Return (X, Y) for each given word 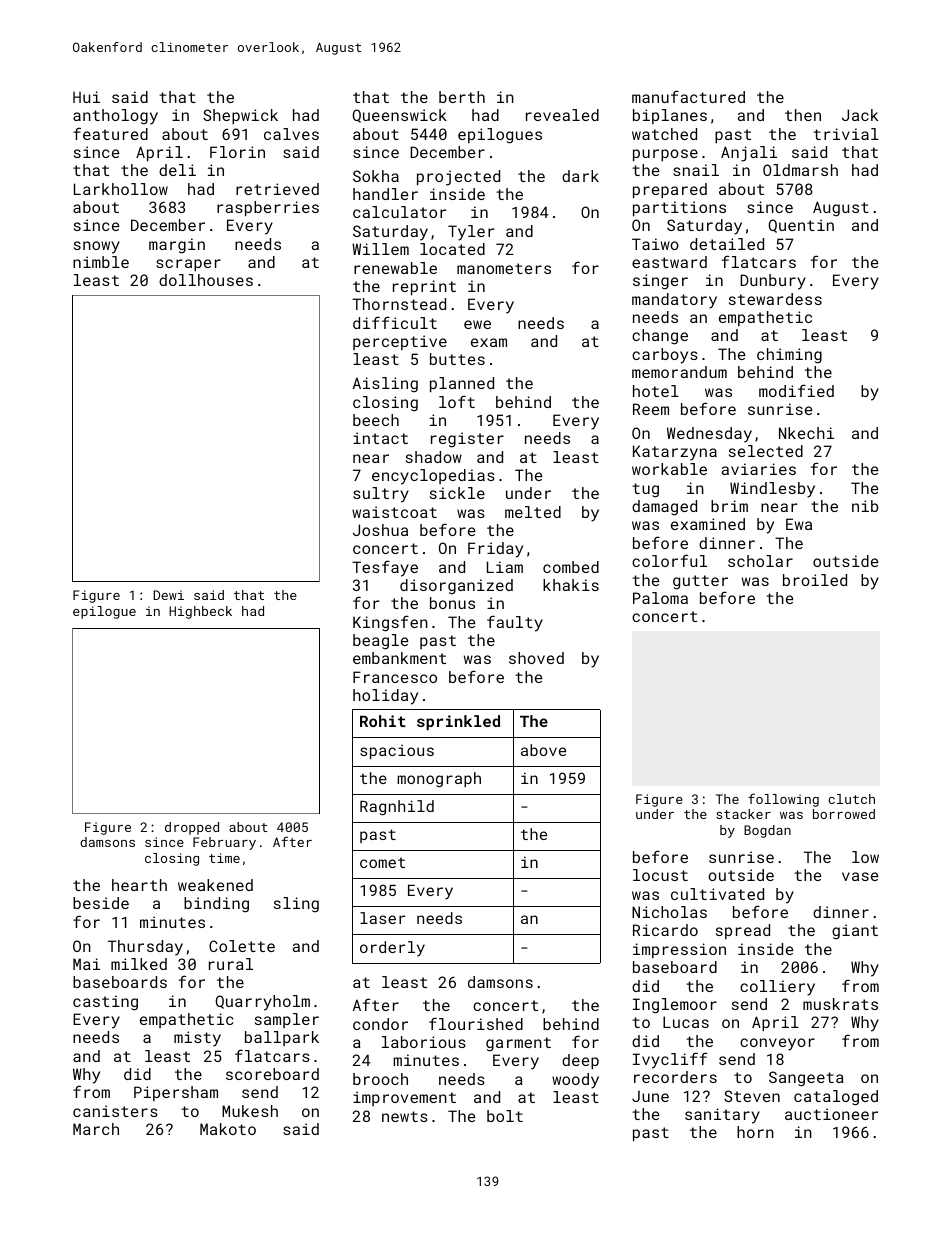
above (543, 750)
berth (462, 97)
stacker (743, 814)
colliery (777, 988)
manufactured (688, 96)
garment (518, 1044)
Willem (380, 249)
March (96, 1129)
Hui (86, 97)
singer (660, 282)
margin (177, 246)
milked (139, 964)
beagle (380, 642)
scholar (760, 561)
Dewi (169, 595)
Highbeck (200, 612)
